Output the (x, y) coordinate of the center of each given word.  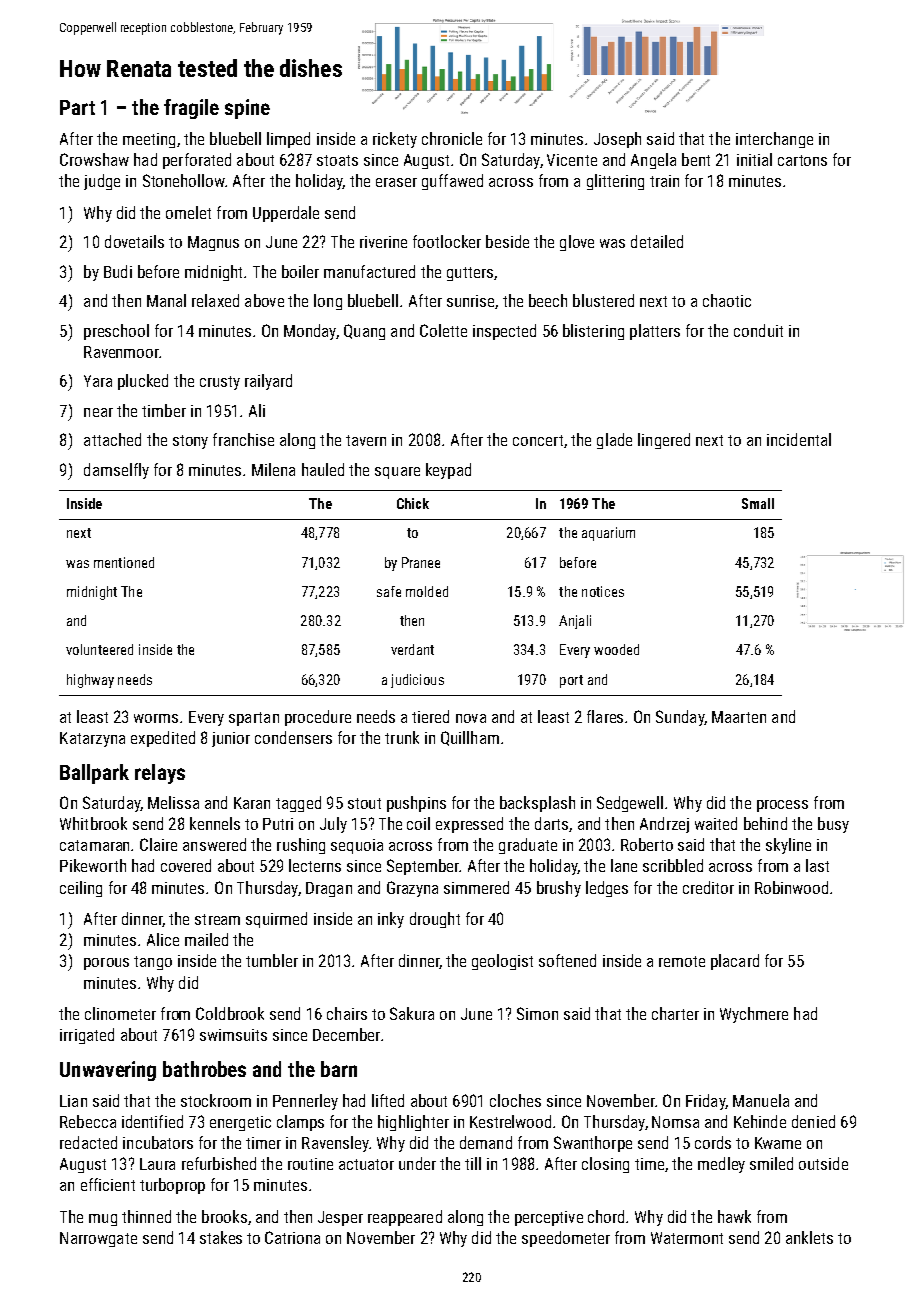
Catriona (292, 1237)
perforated (197, 161)
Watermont (687, 1238)
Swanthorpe (593, 1144)
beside (507, 241)
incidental (799, 439)
